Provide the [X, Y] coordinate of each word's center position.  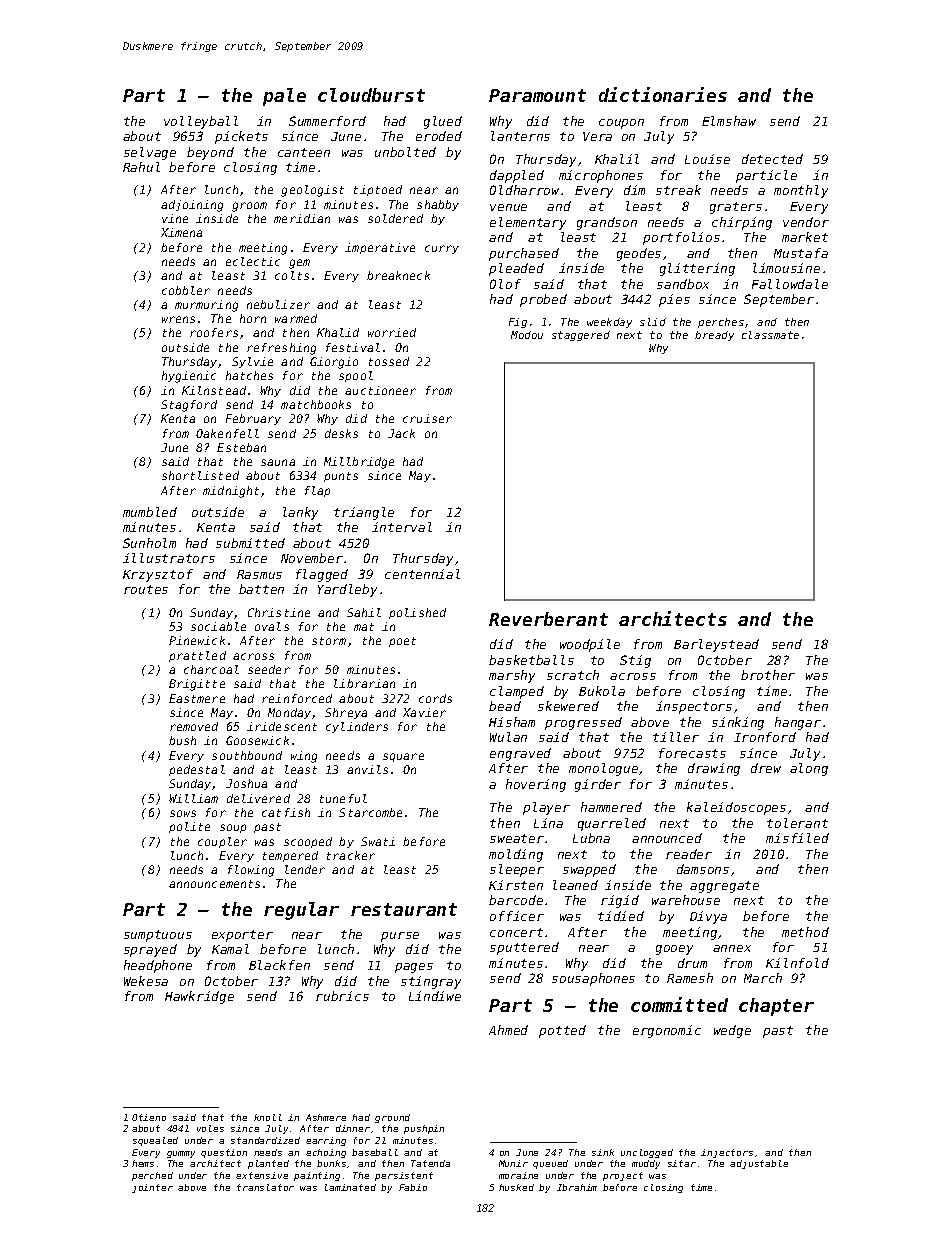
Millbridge [359, 463]
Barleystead [716, 645]
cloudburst [371, 95]
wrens [178, 319]
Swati [378, 841]
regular [301, 911]
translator [265, 1187]
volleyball [201, 122]
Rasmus [259, 574]
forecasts [692, 753]
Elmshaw [729, 121]
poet [402, 642]
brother [768, 675]
